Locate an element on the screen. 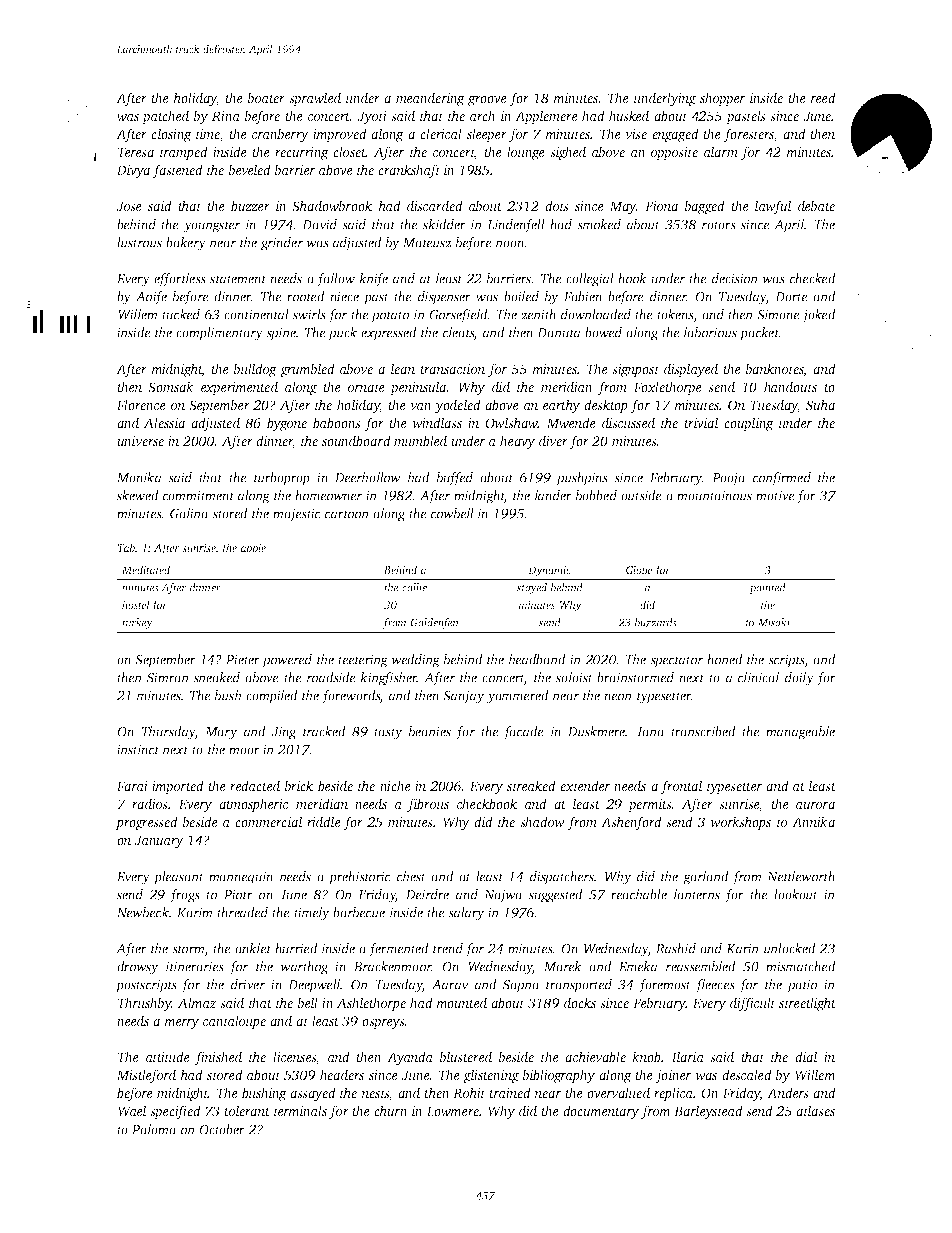 The image size is (952, 1233). skewed is located at coordinates (138, 495).
